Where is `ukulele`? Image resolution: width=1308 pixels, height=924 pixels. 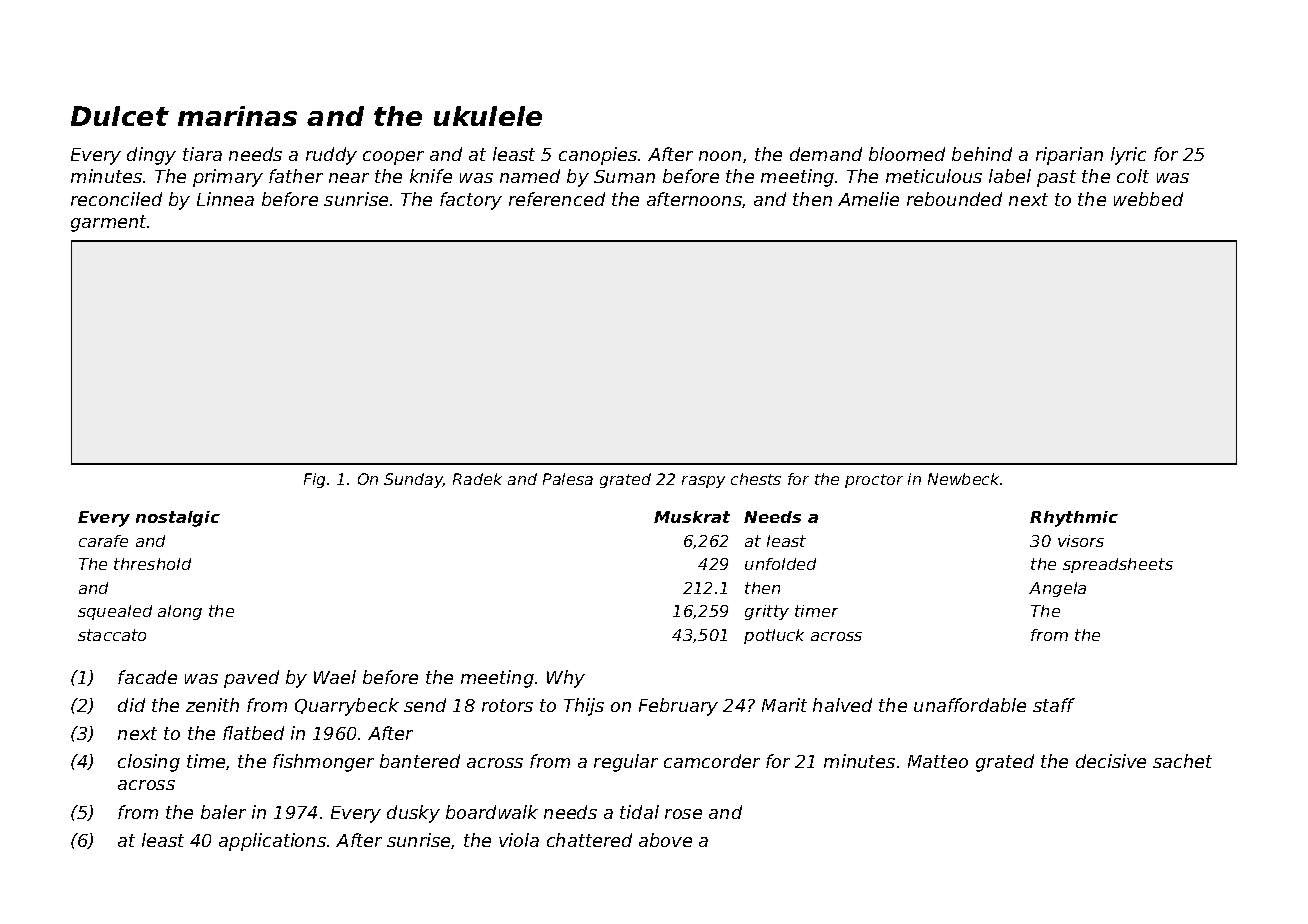 ukulele is located at coordinates (488, 116).
